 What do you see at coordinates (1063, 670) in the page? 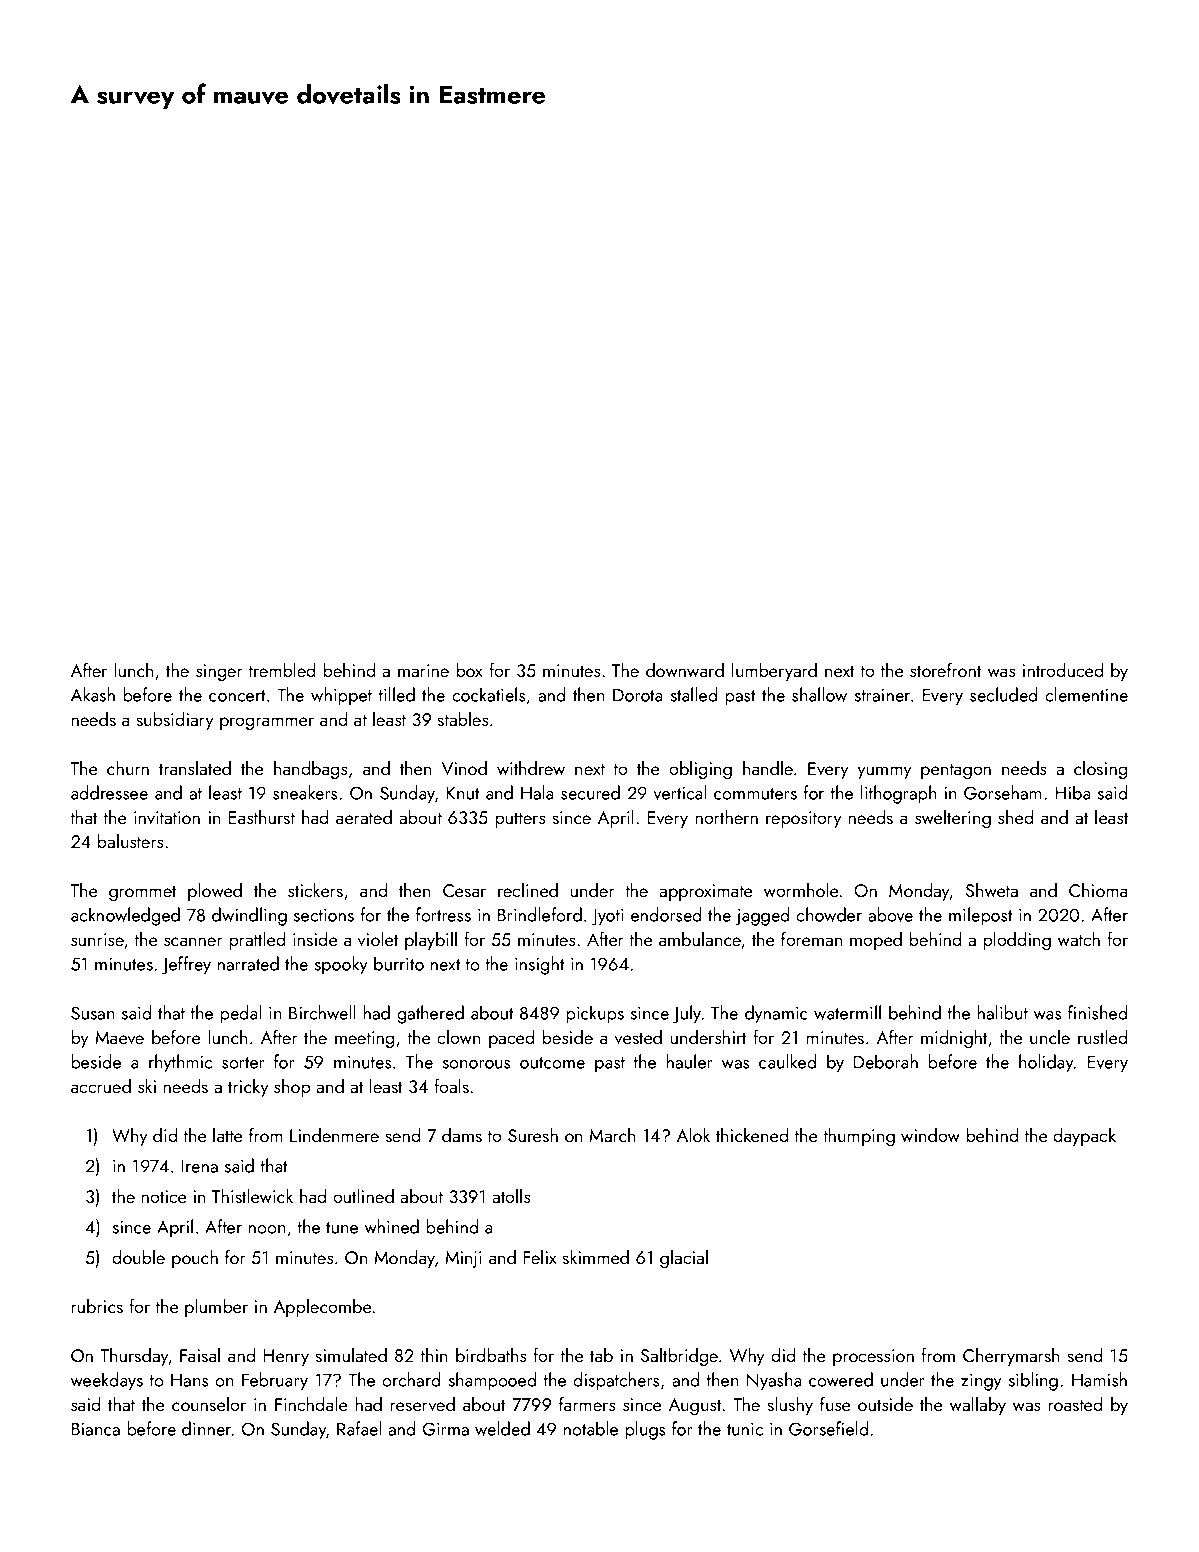
I see `introduced` at bounding box center [1063, 670].
